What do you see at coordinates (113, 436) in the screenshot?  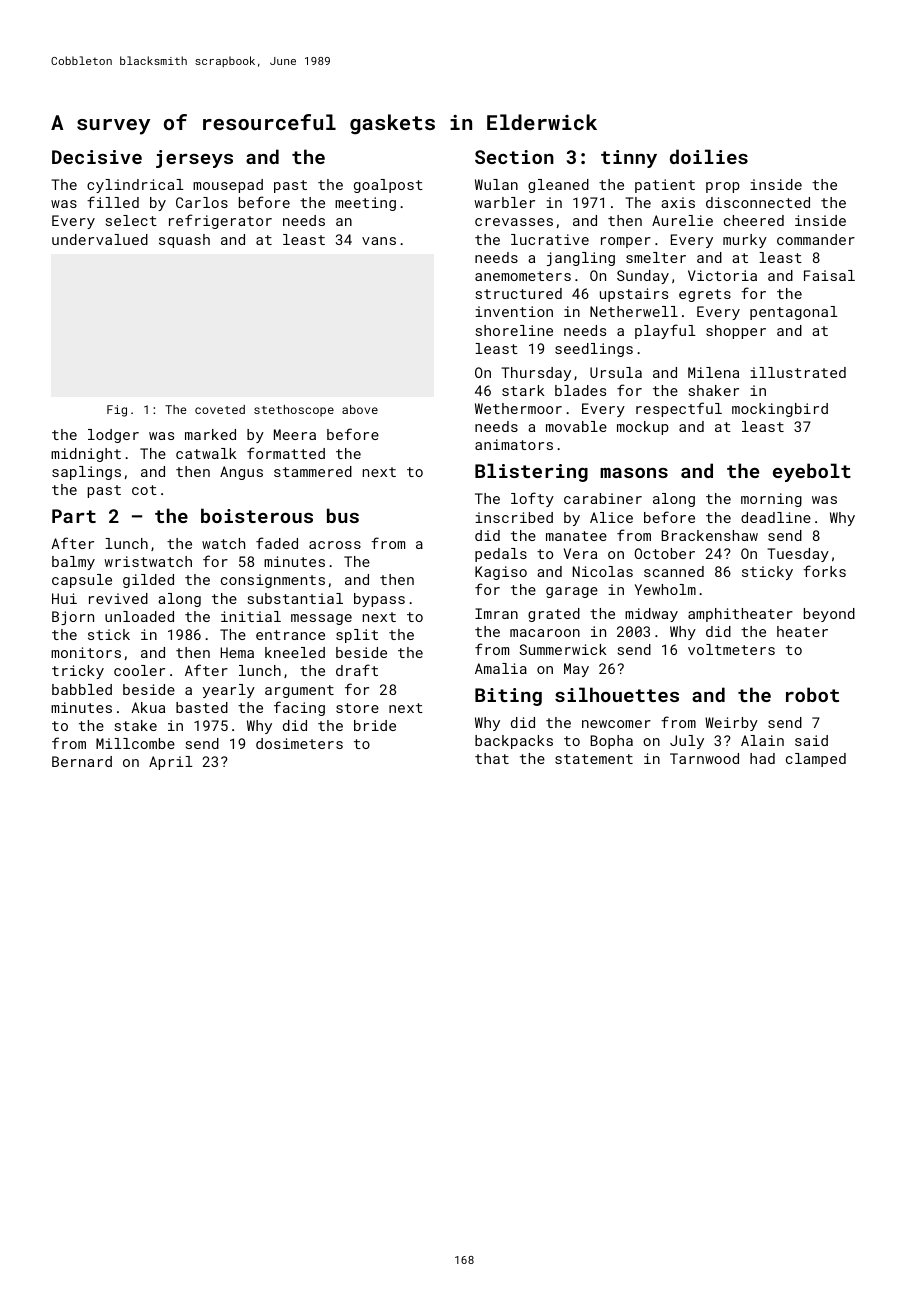 I see `lodger` at bounding box center [113, 436].
